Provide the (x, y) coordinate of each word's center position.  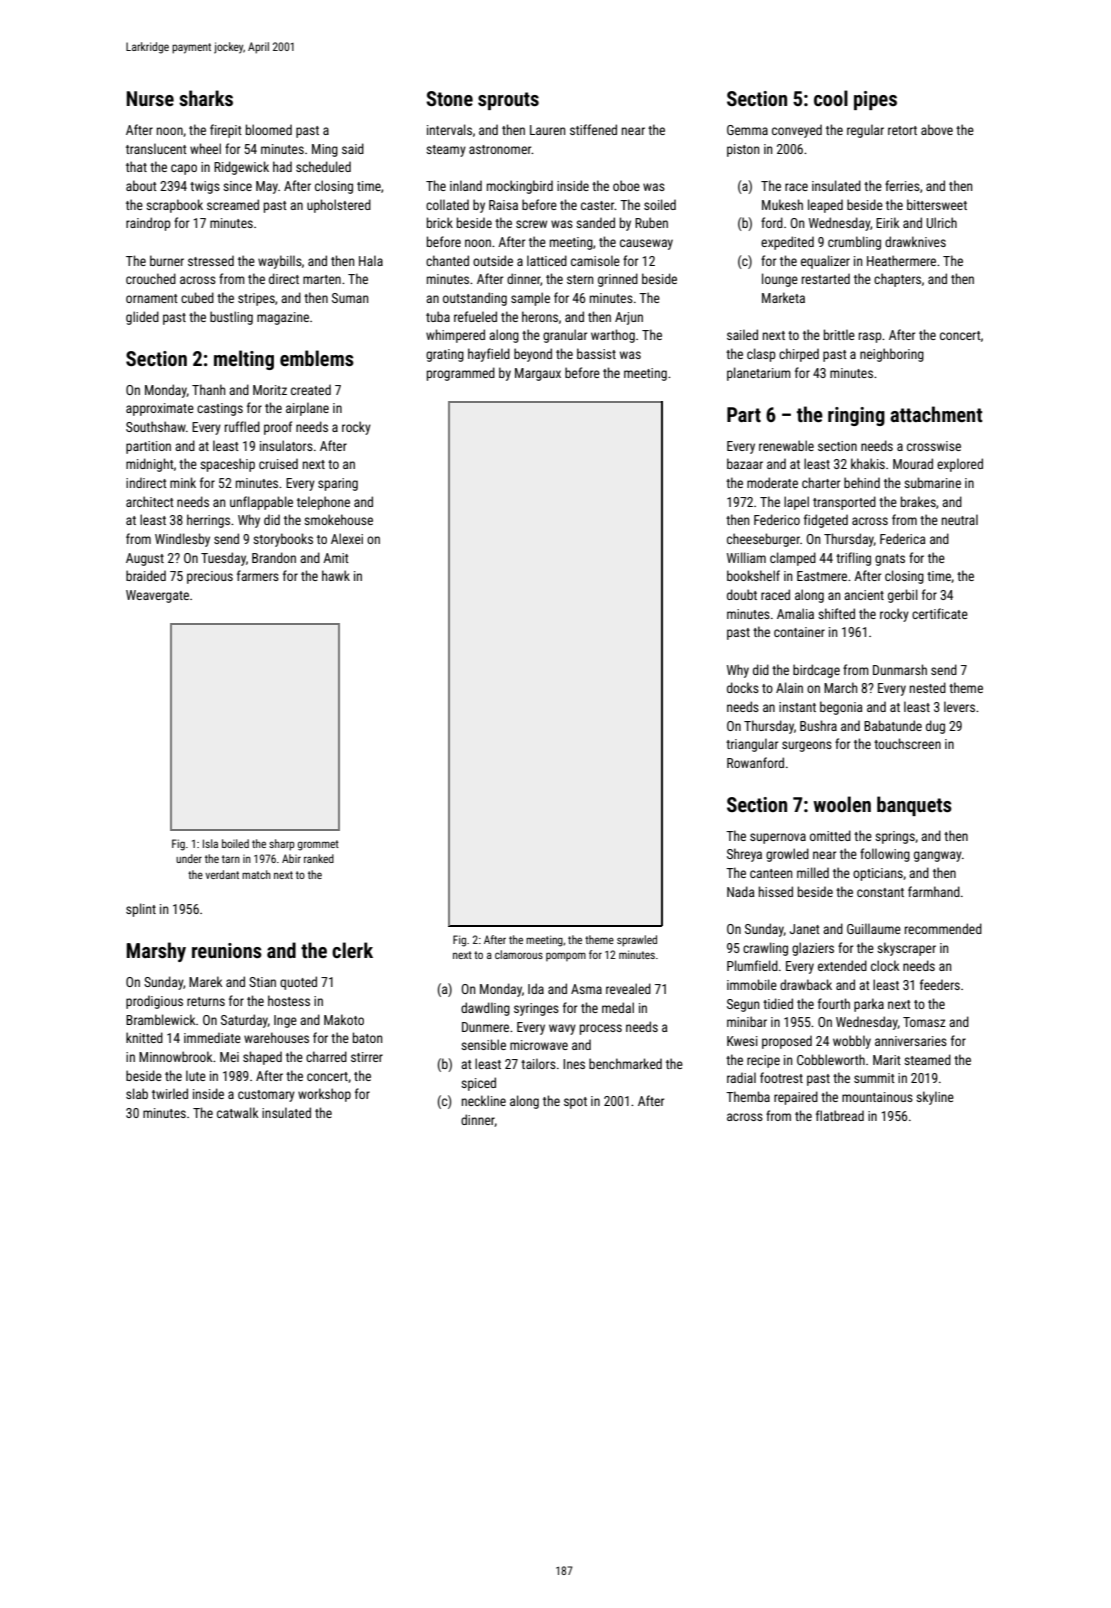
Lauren (547, 130)
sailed (742, 334)
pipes (875, 100)
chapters (897, 280)
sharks (206, 98)
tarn (231, 859)
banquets (914, 806)
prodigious (154, 1002)
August (145, 559)
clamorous (519, 954)
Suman (350, 298)
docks (743, 687)
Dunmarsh (900, 669)
